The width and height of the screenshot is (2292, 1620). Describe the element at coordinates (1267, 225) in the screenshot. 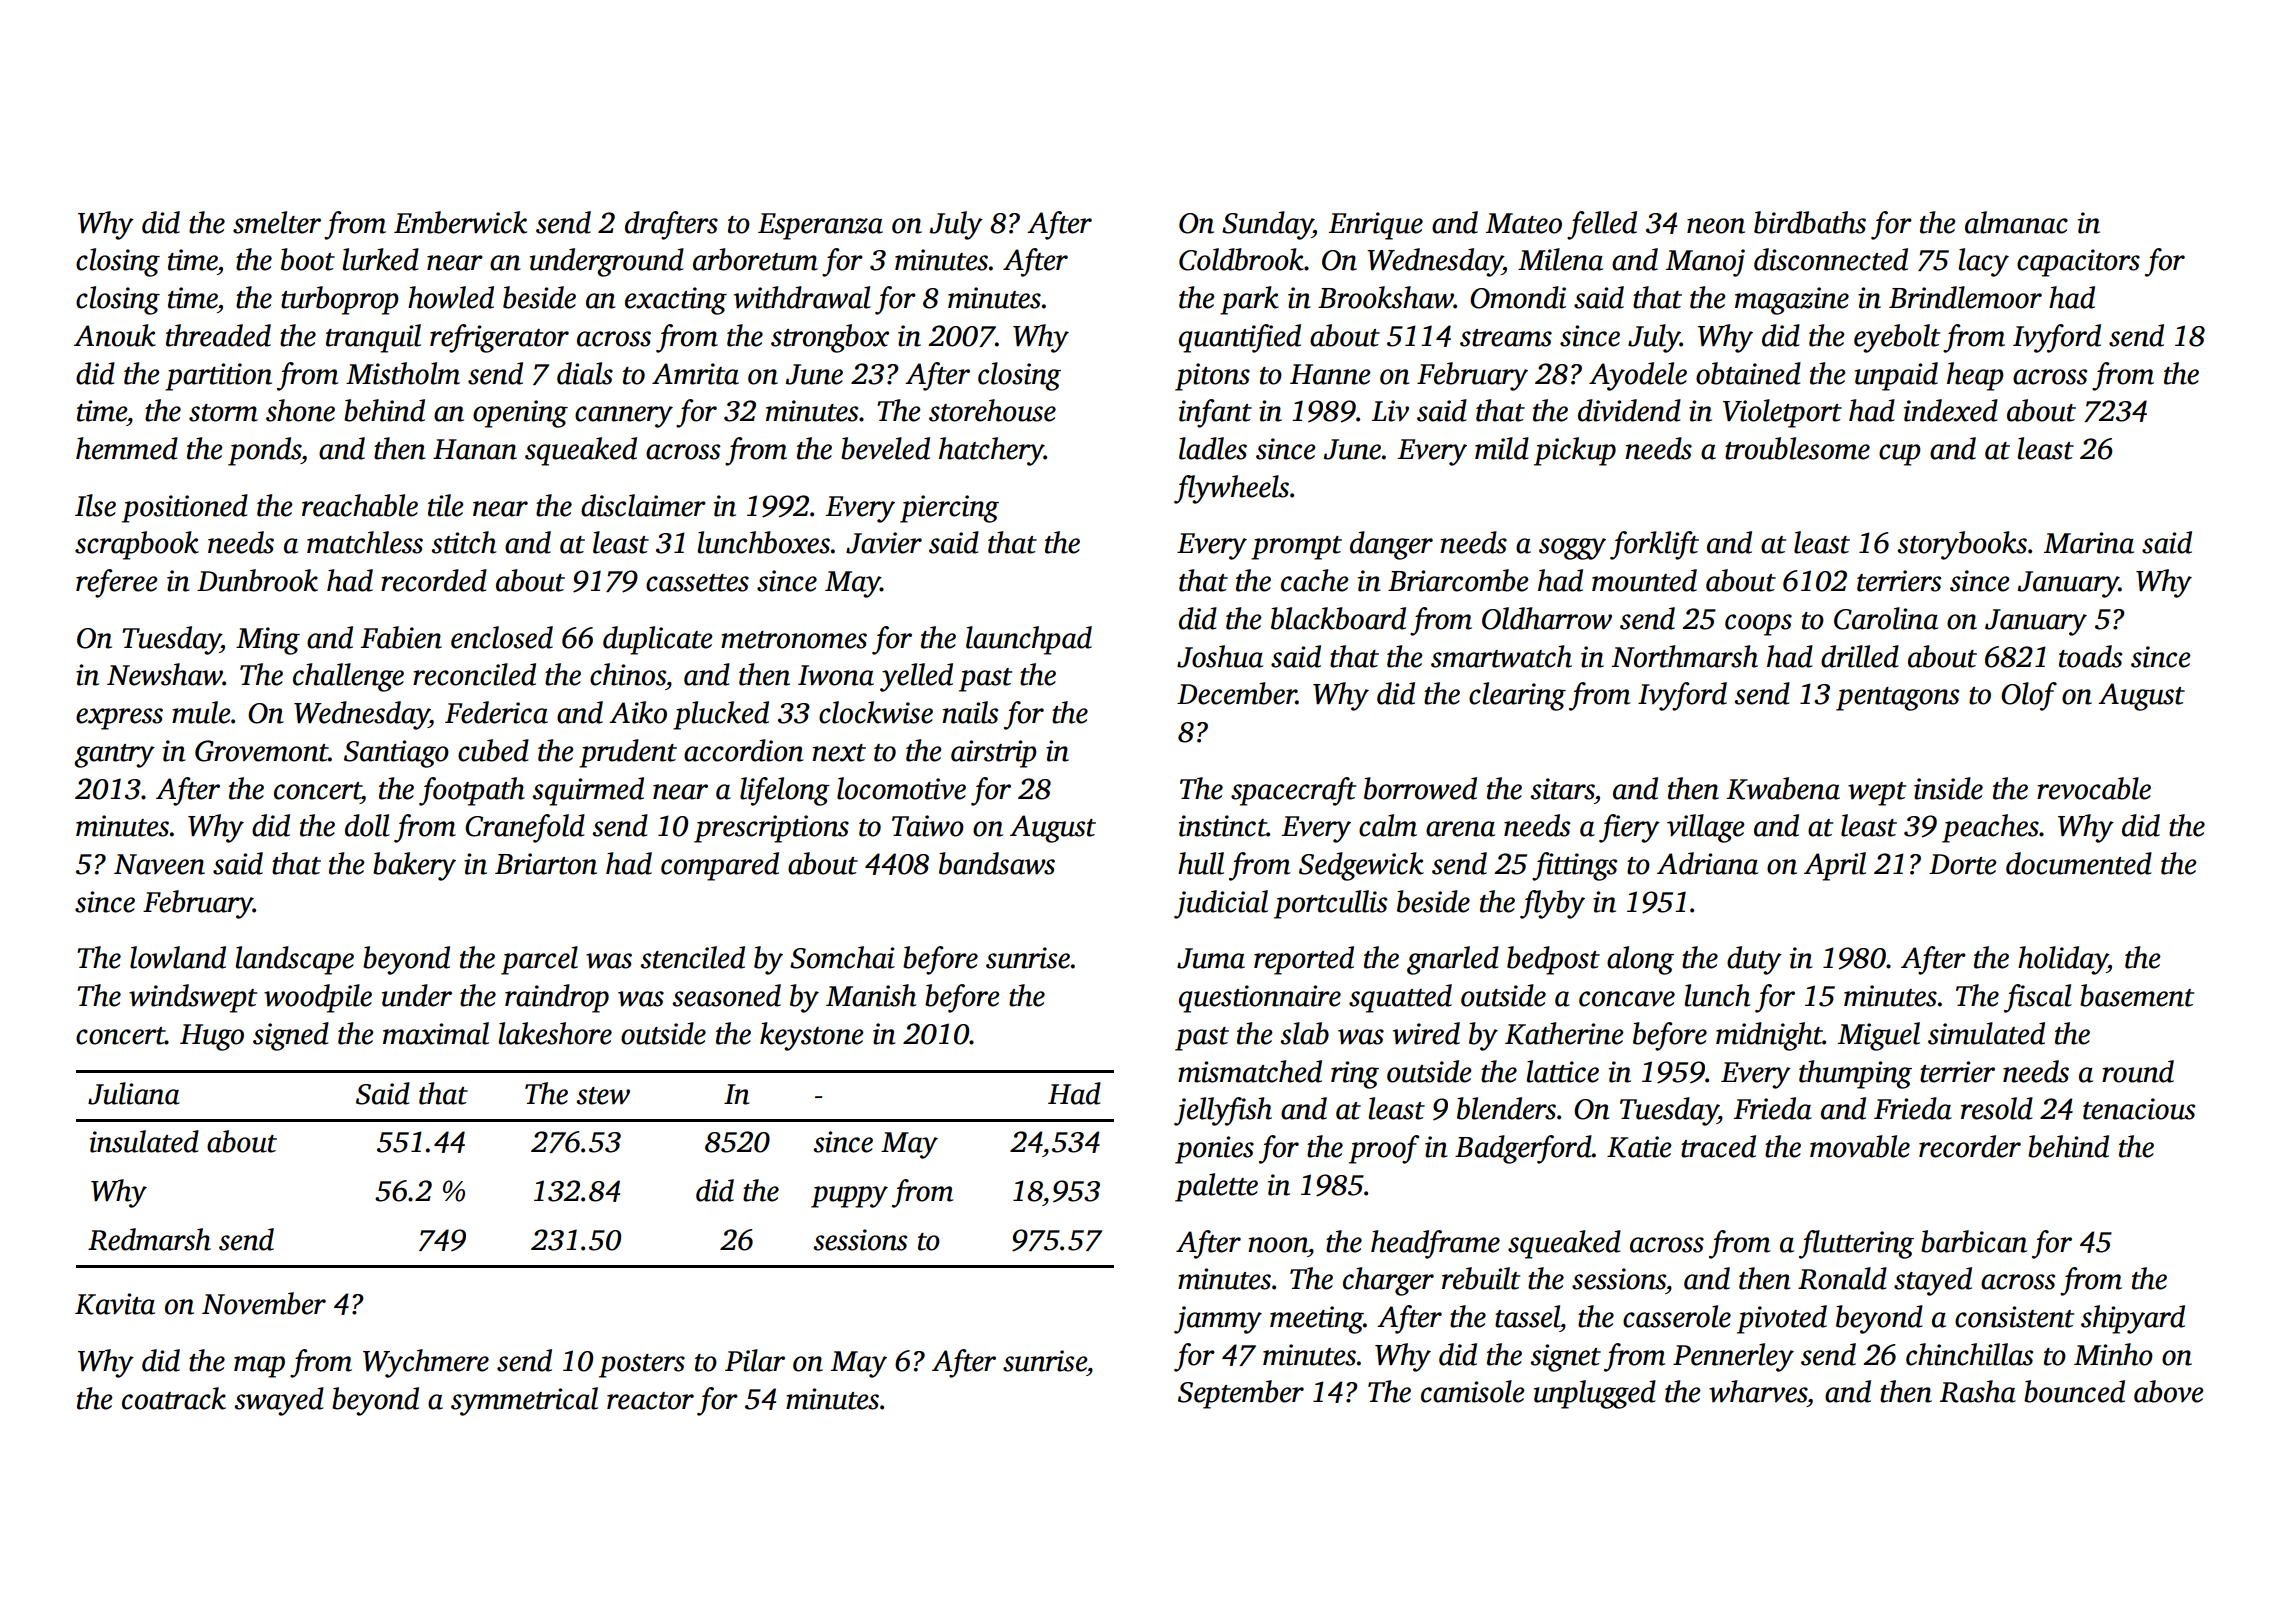

I see `Sunday` at that location.
